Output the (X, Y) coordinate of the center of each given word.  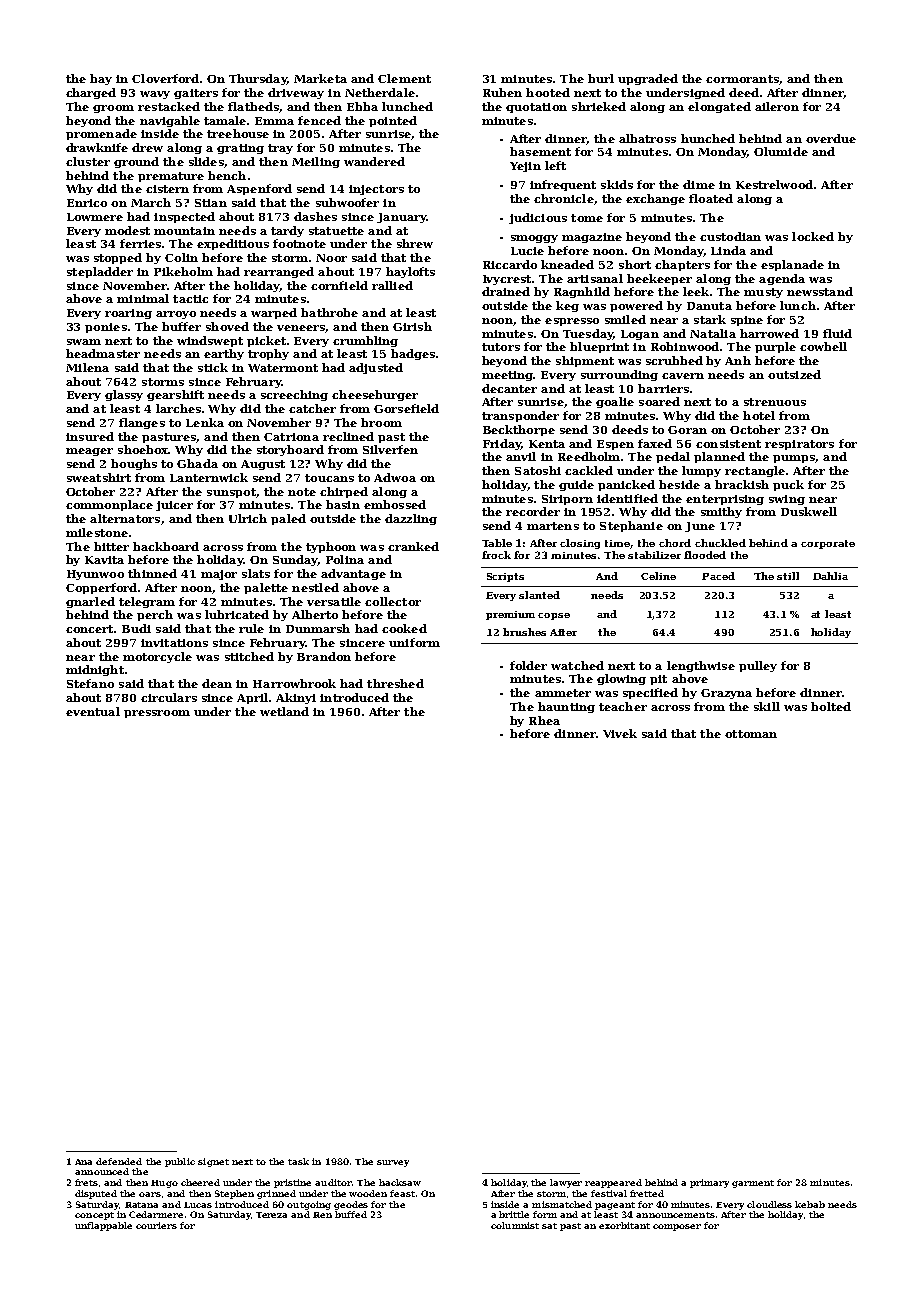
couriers (156, 1225)
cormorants (742, 79)
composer (677, 1227)
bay (101, 79)
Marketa (320, 78)
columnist (515, 1225)
